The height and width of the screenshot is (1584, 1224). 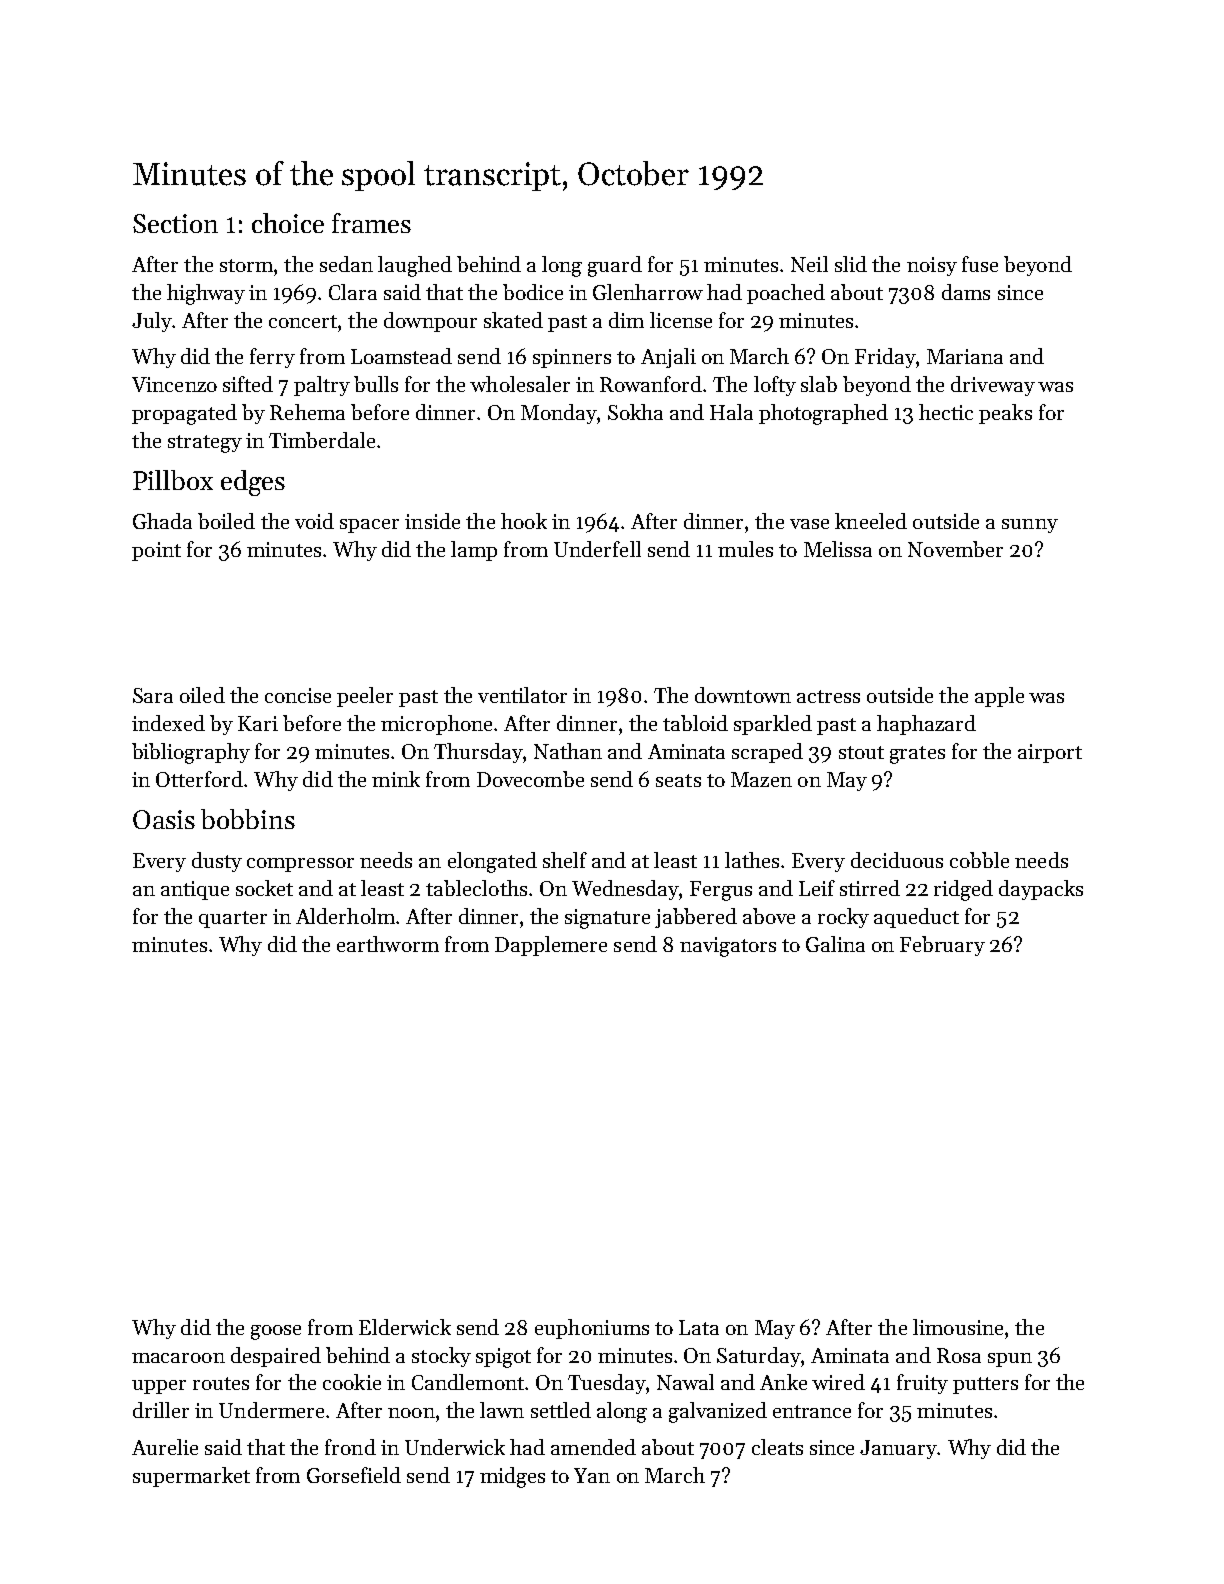 What do you see at coordinates (980, 264) in the screenshot?
I see `fuse` at bounding box center [980, 264].
